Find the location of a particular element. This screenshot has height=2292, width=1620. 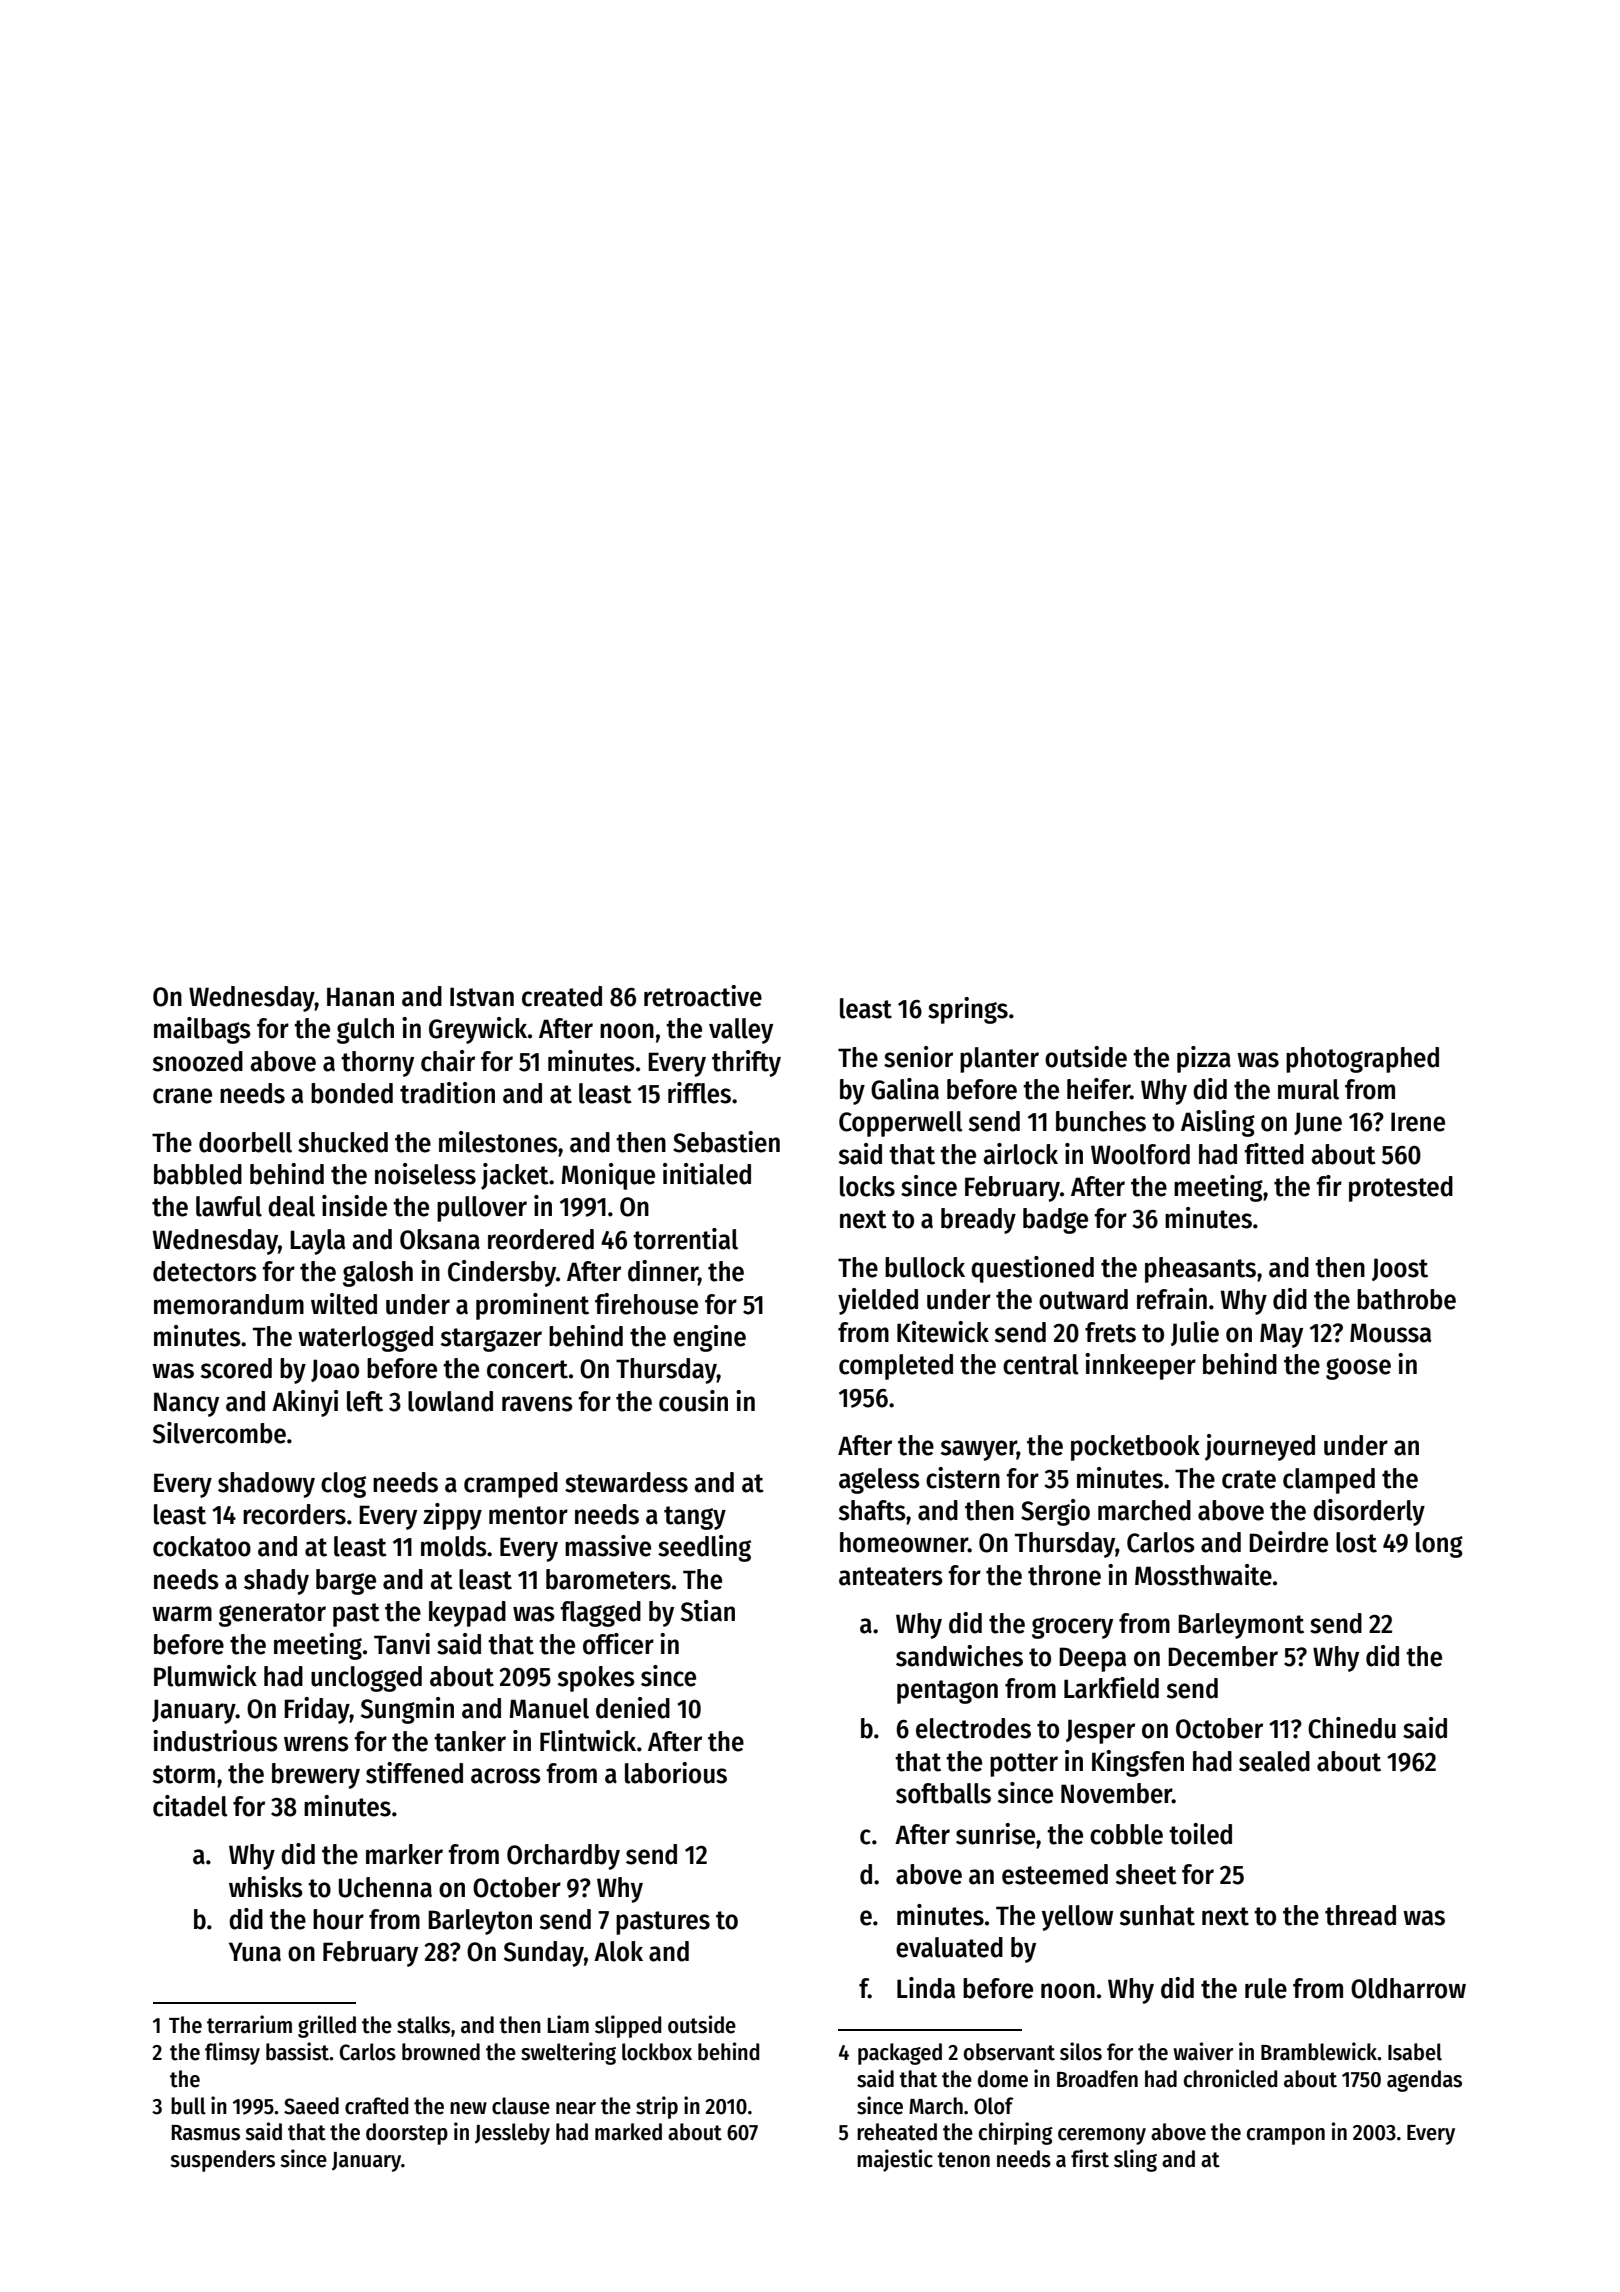

silos is located at coordinates (1081, 2051).
